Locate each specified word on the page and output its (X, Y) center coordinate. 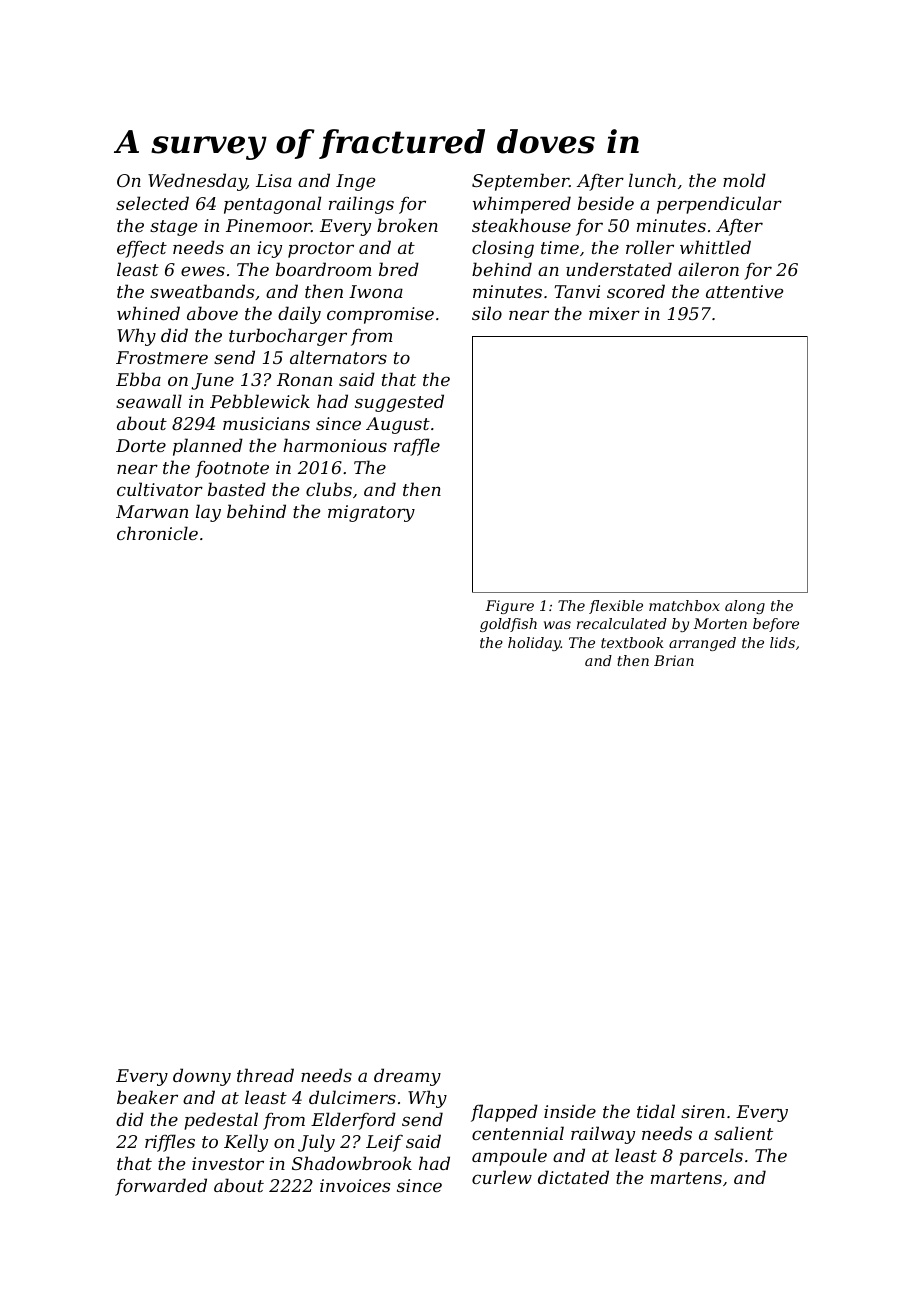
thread (265, 1075)
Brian (674, 660)
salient (743, 1133)
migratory (371, 513)
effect (142, 249)
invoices (355, 1185)
